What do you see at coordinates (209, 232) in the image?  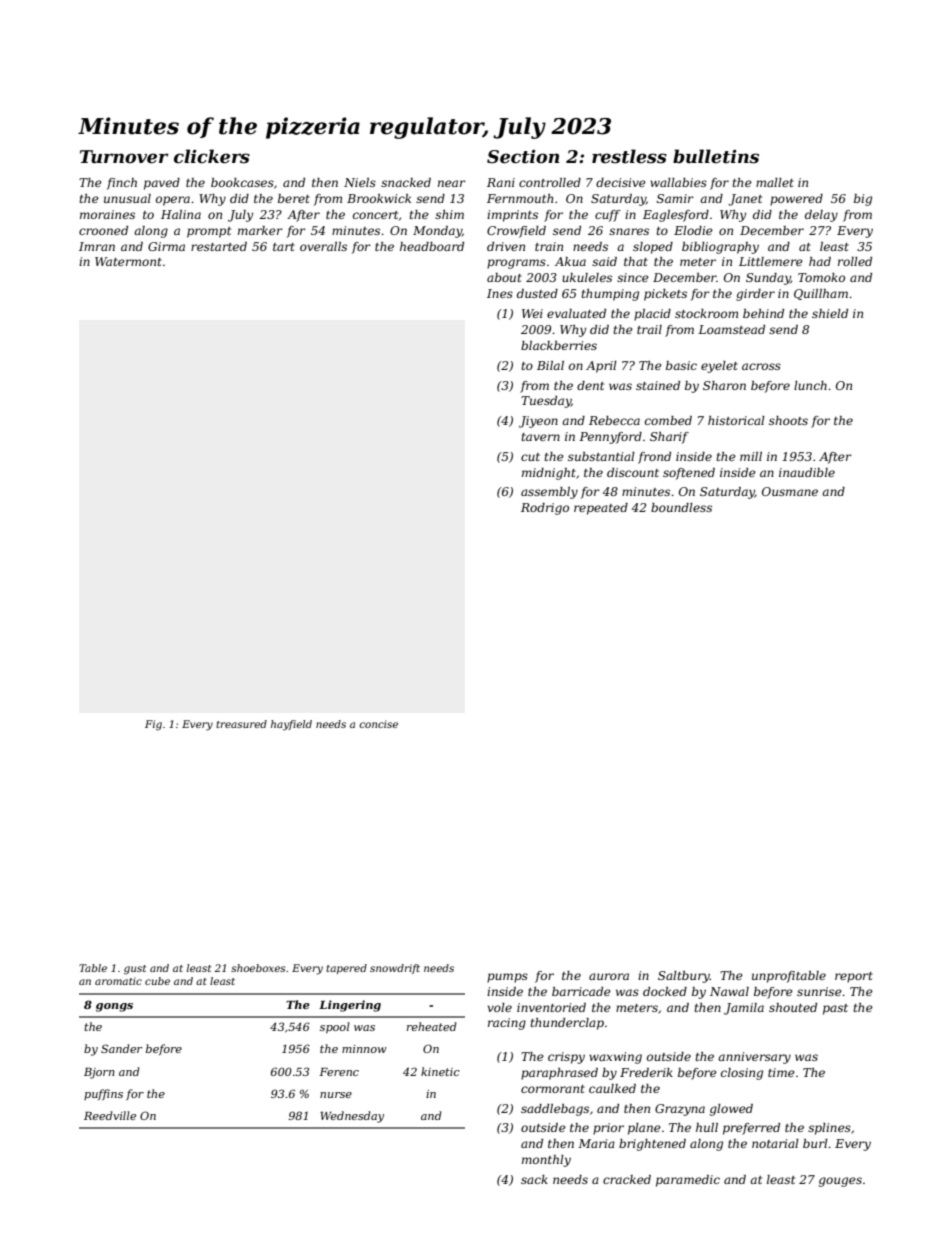 I see `prompt` at bounding box center [209, 232].
